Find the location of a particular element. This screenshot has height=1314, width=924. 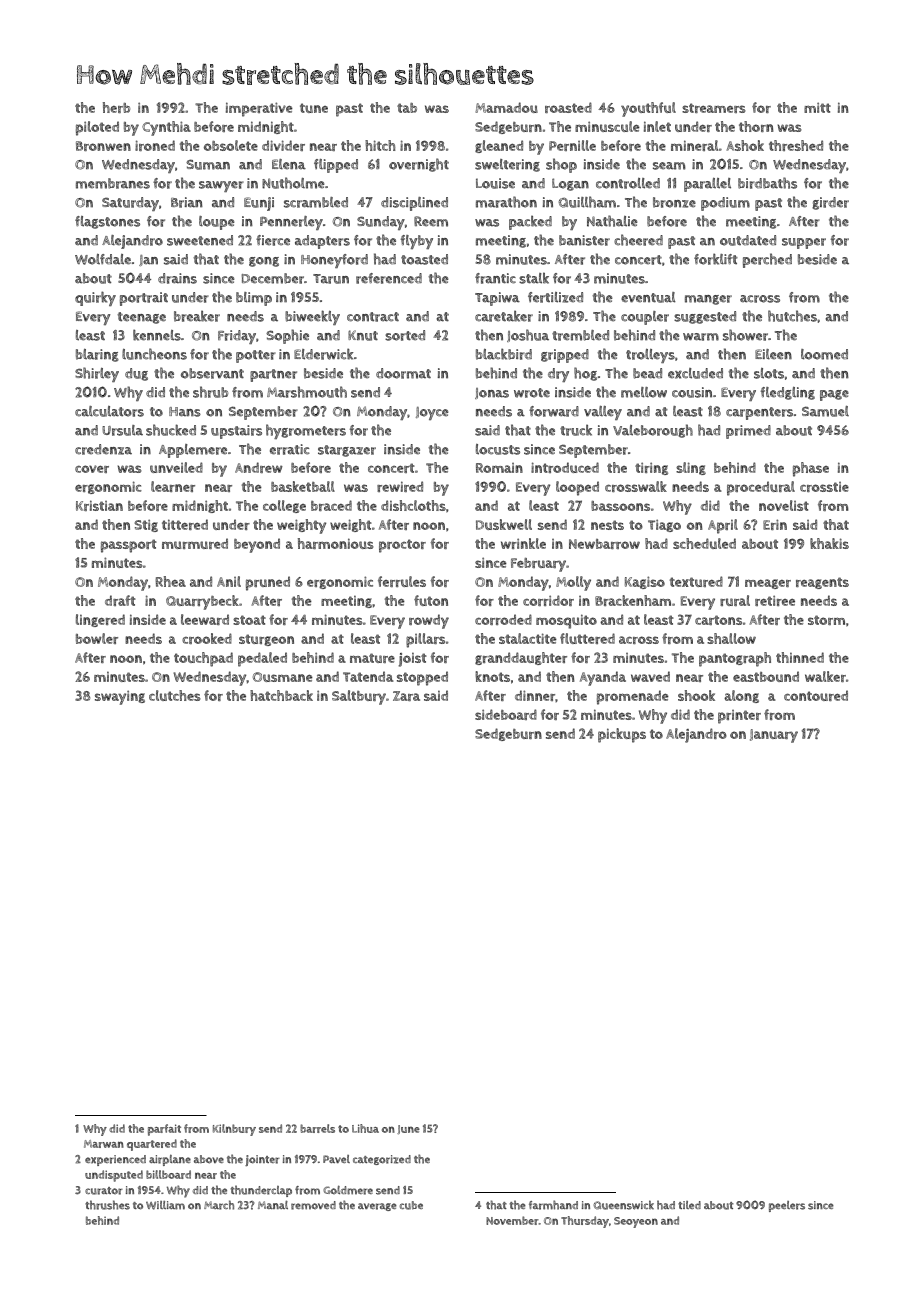

streamers is located at coordinates (714, 108).
